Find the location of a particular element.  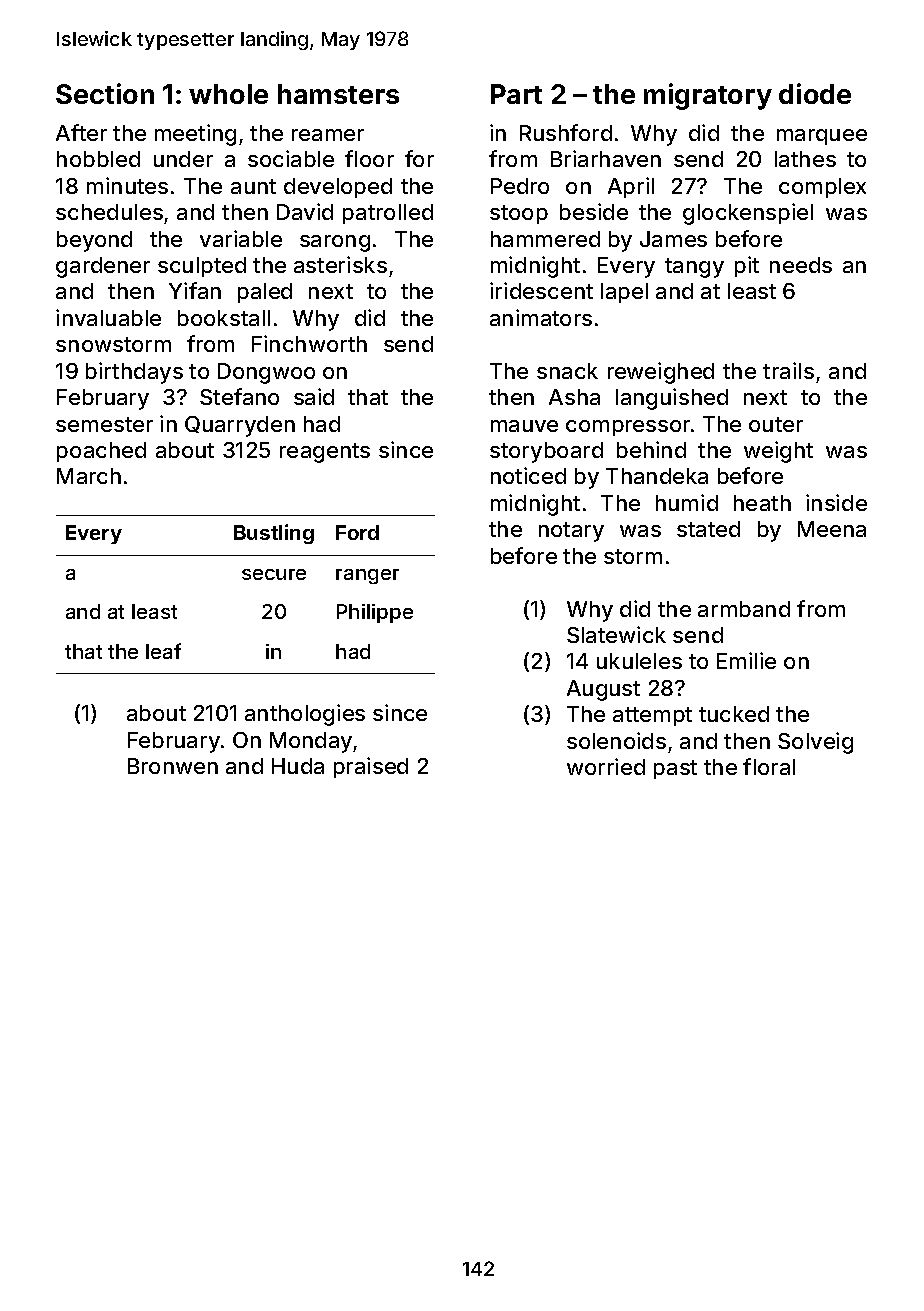

floral is located at coordinates (769, 766).
